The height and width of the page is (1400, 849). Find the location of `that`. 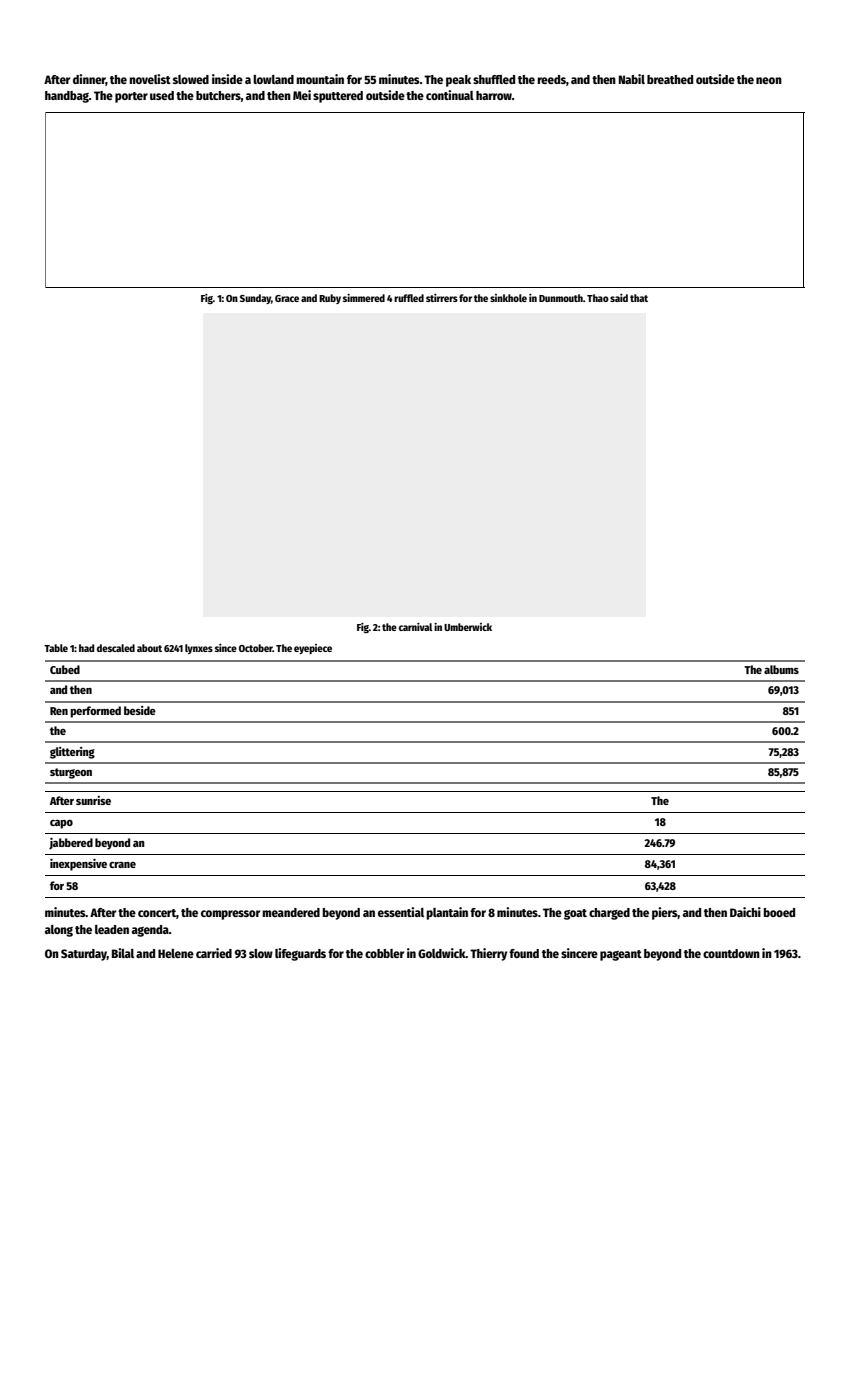

that is located at coordinates (639, 298).
